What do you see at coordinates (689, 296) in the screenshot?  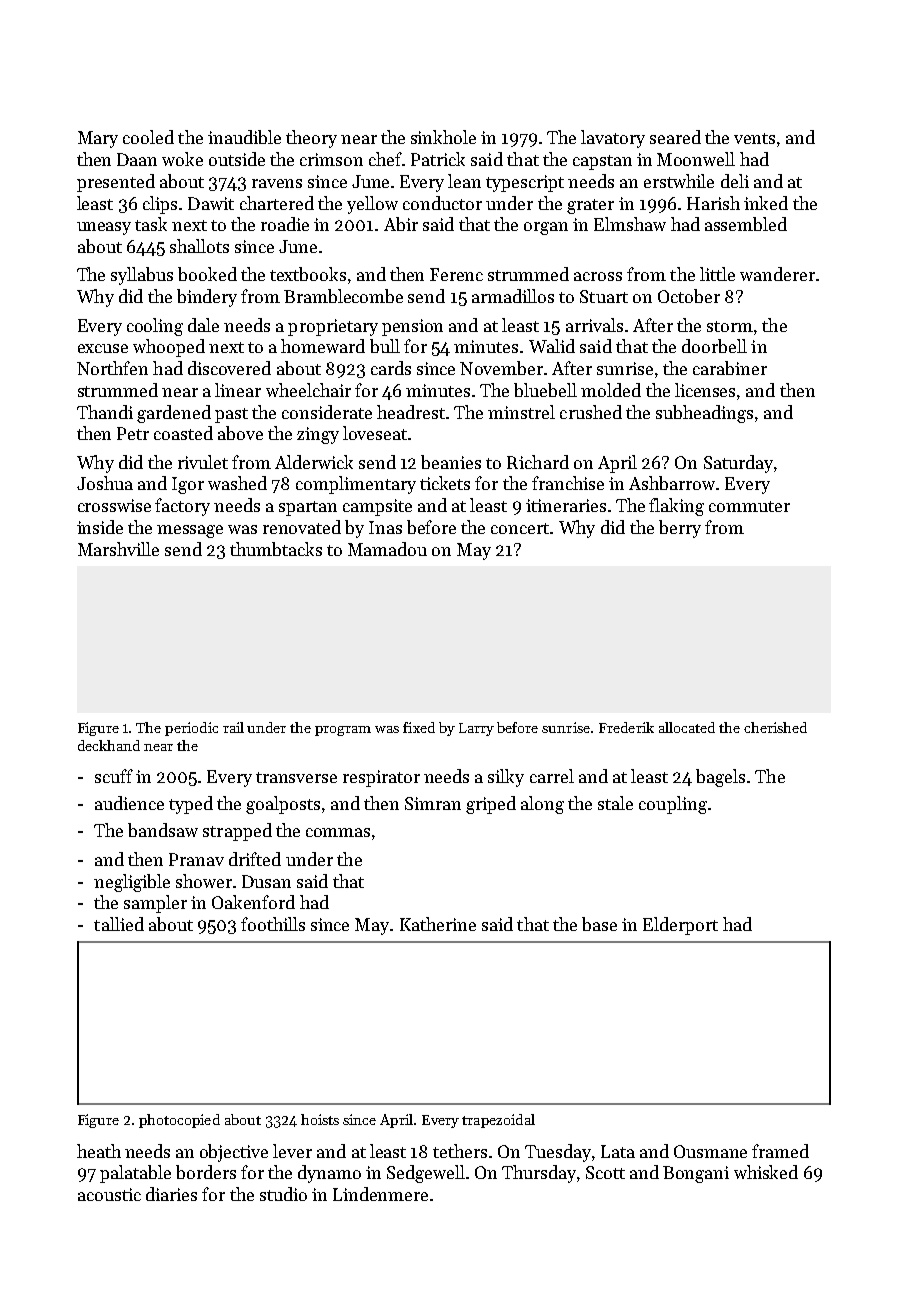 I see `October` at bounding box center [689, 296].
